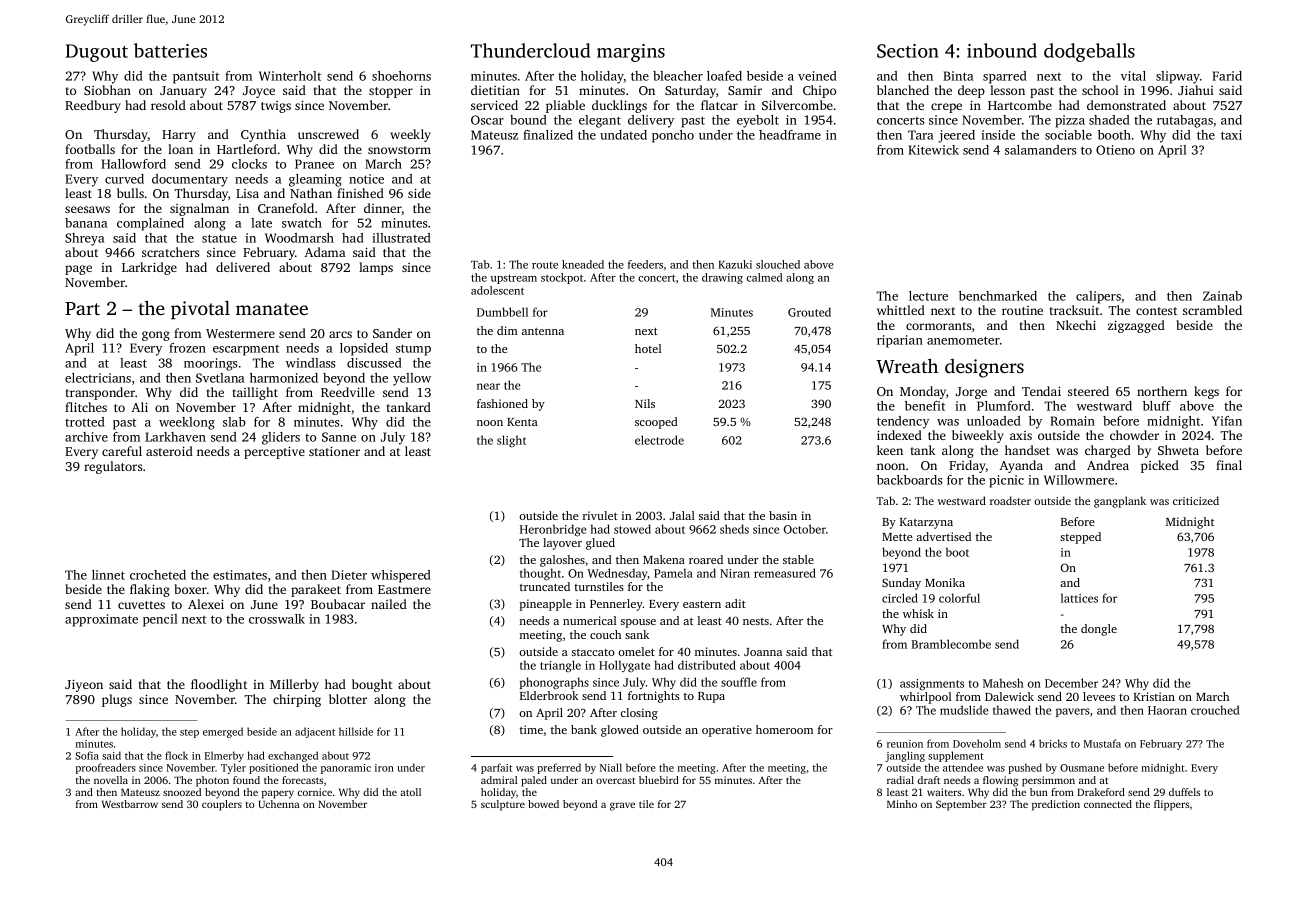  I want to click on margins, so click(631, 53).
